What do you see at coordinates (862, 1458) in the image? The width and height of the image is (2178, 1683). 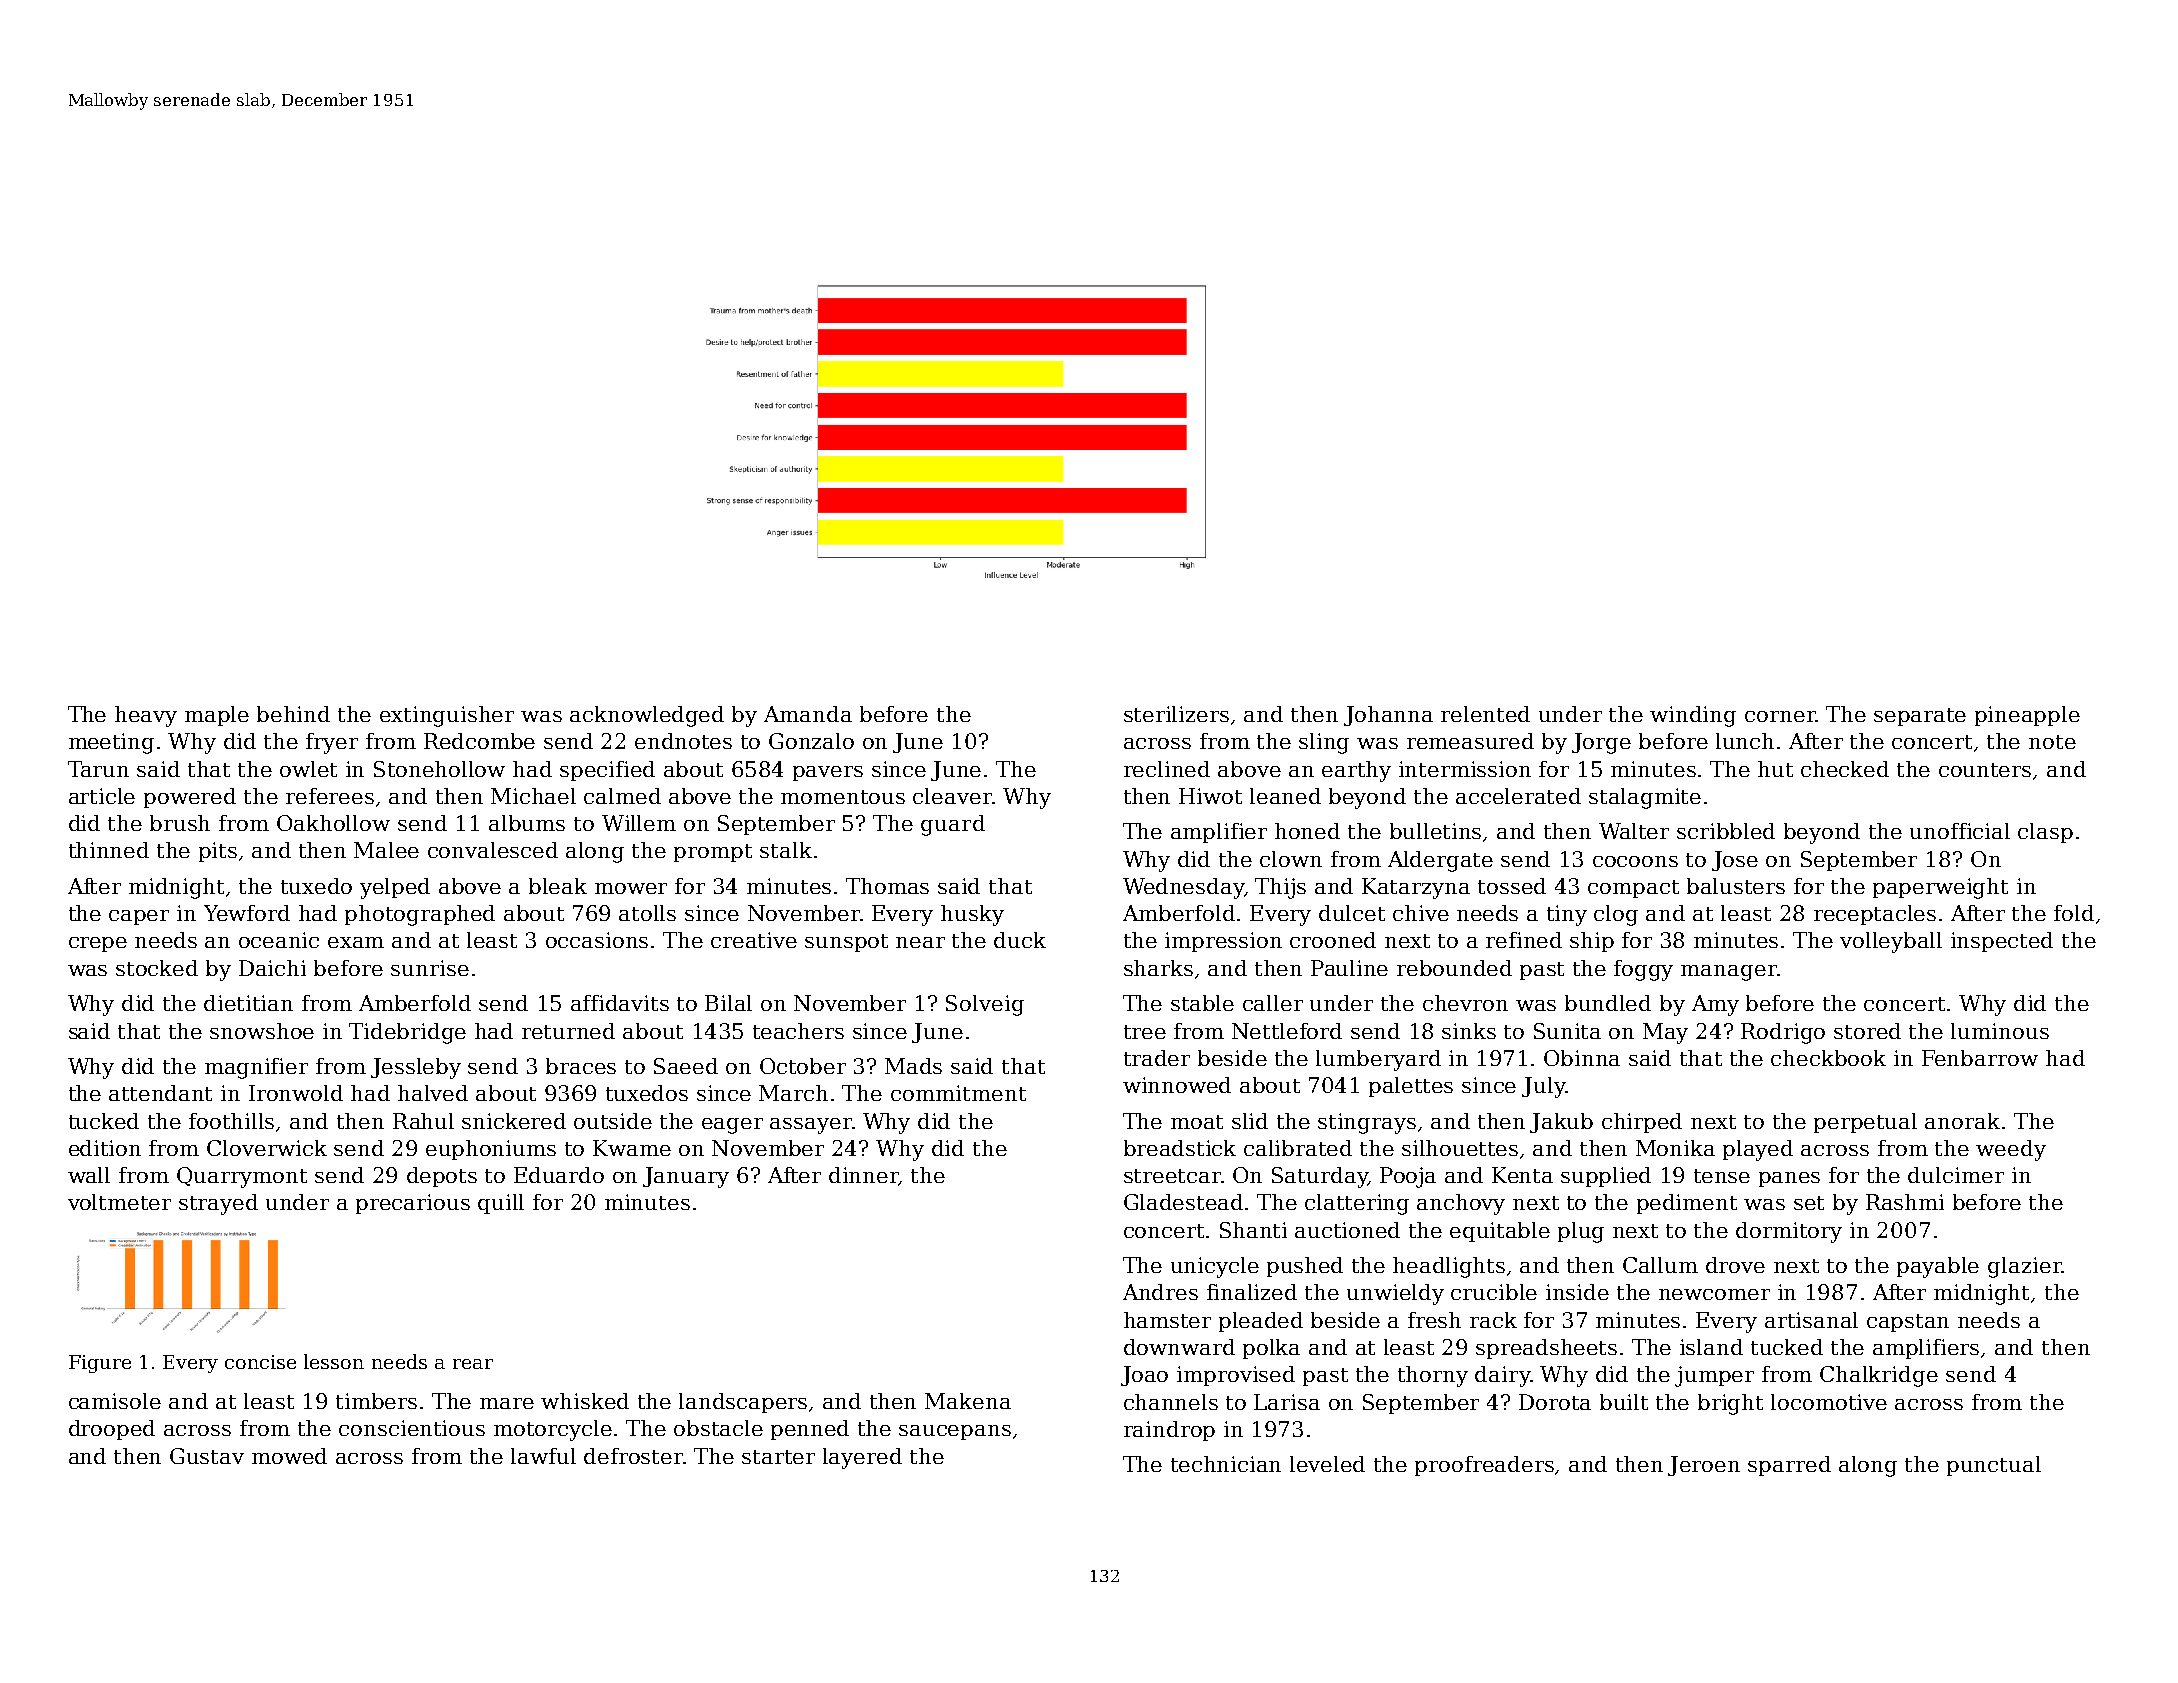 I see `layered` at bounding box center [862, 1458].
